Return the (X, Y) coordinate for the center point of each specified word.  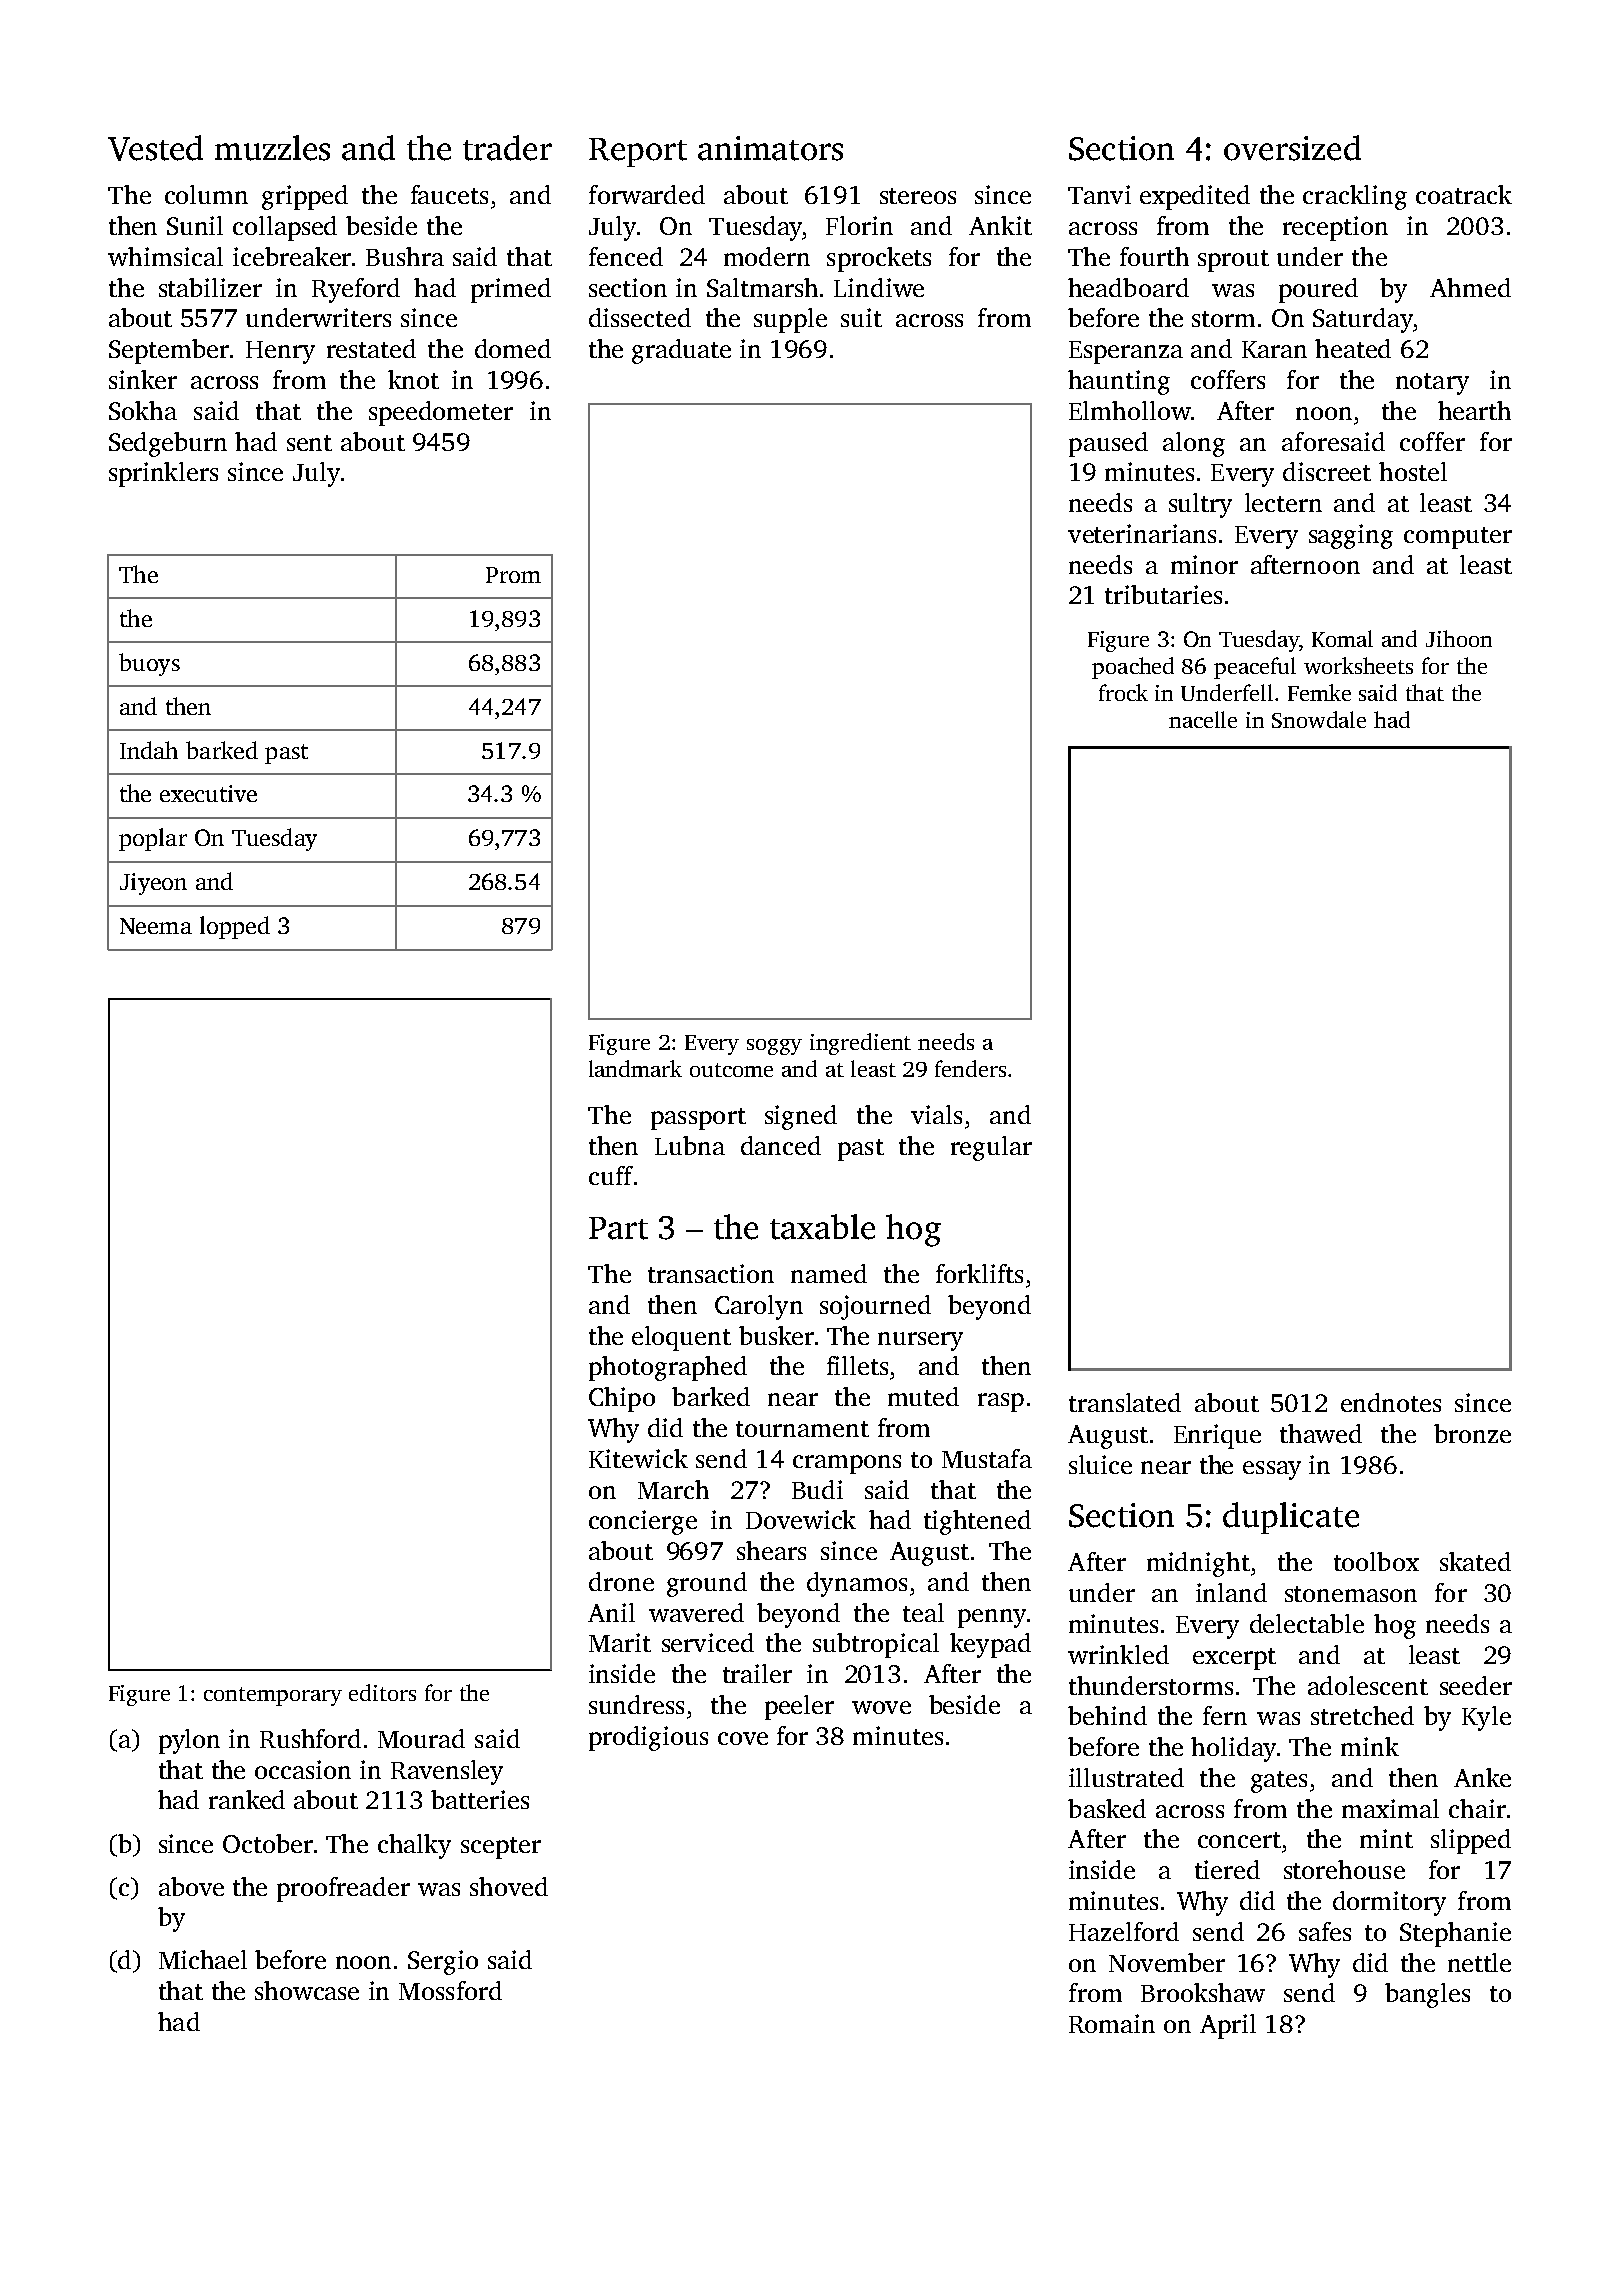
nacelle (1203, 719)
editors (382, 1692)
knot (413, 379)
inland (1231, 1592)
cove (743, 1738)
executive (208, 793)
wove (881, 1707)
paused (1108, 444)
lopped (235, 927)
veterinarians (1142, 533)
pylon (189, 1741)
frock (1123, 692)
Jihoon (1459, 638)
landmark (635, 1068)
